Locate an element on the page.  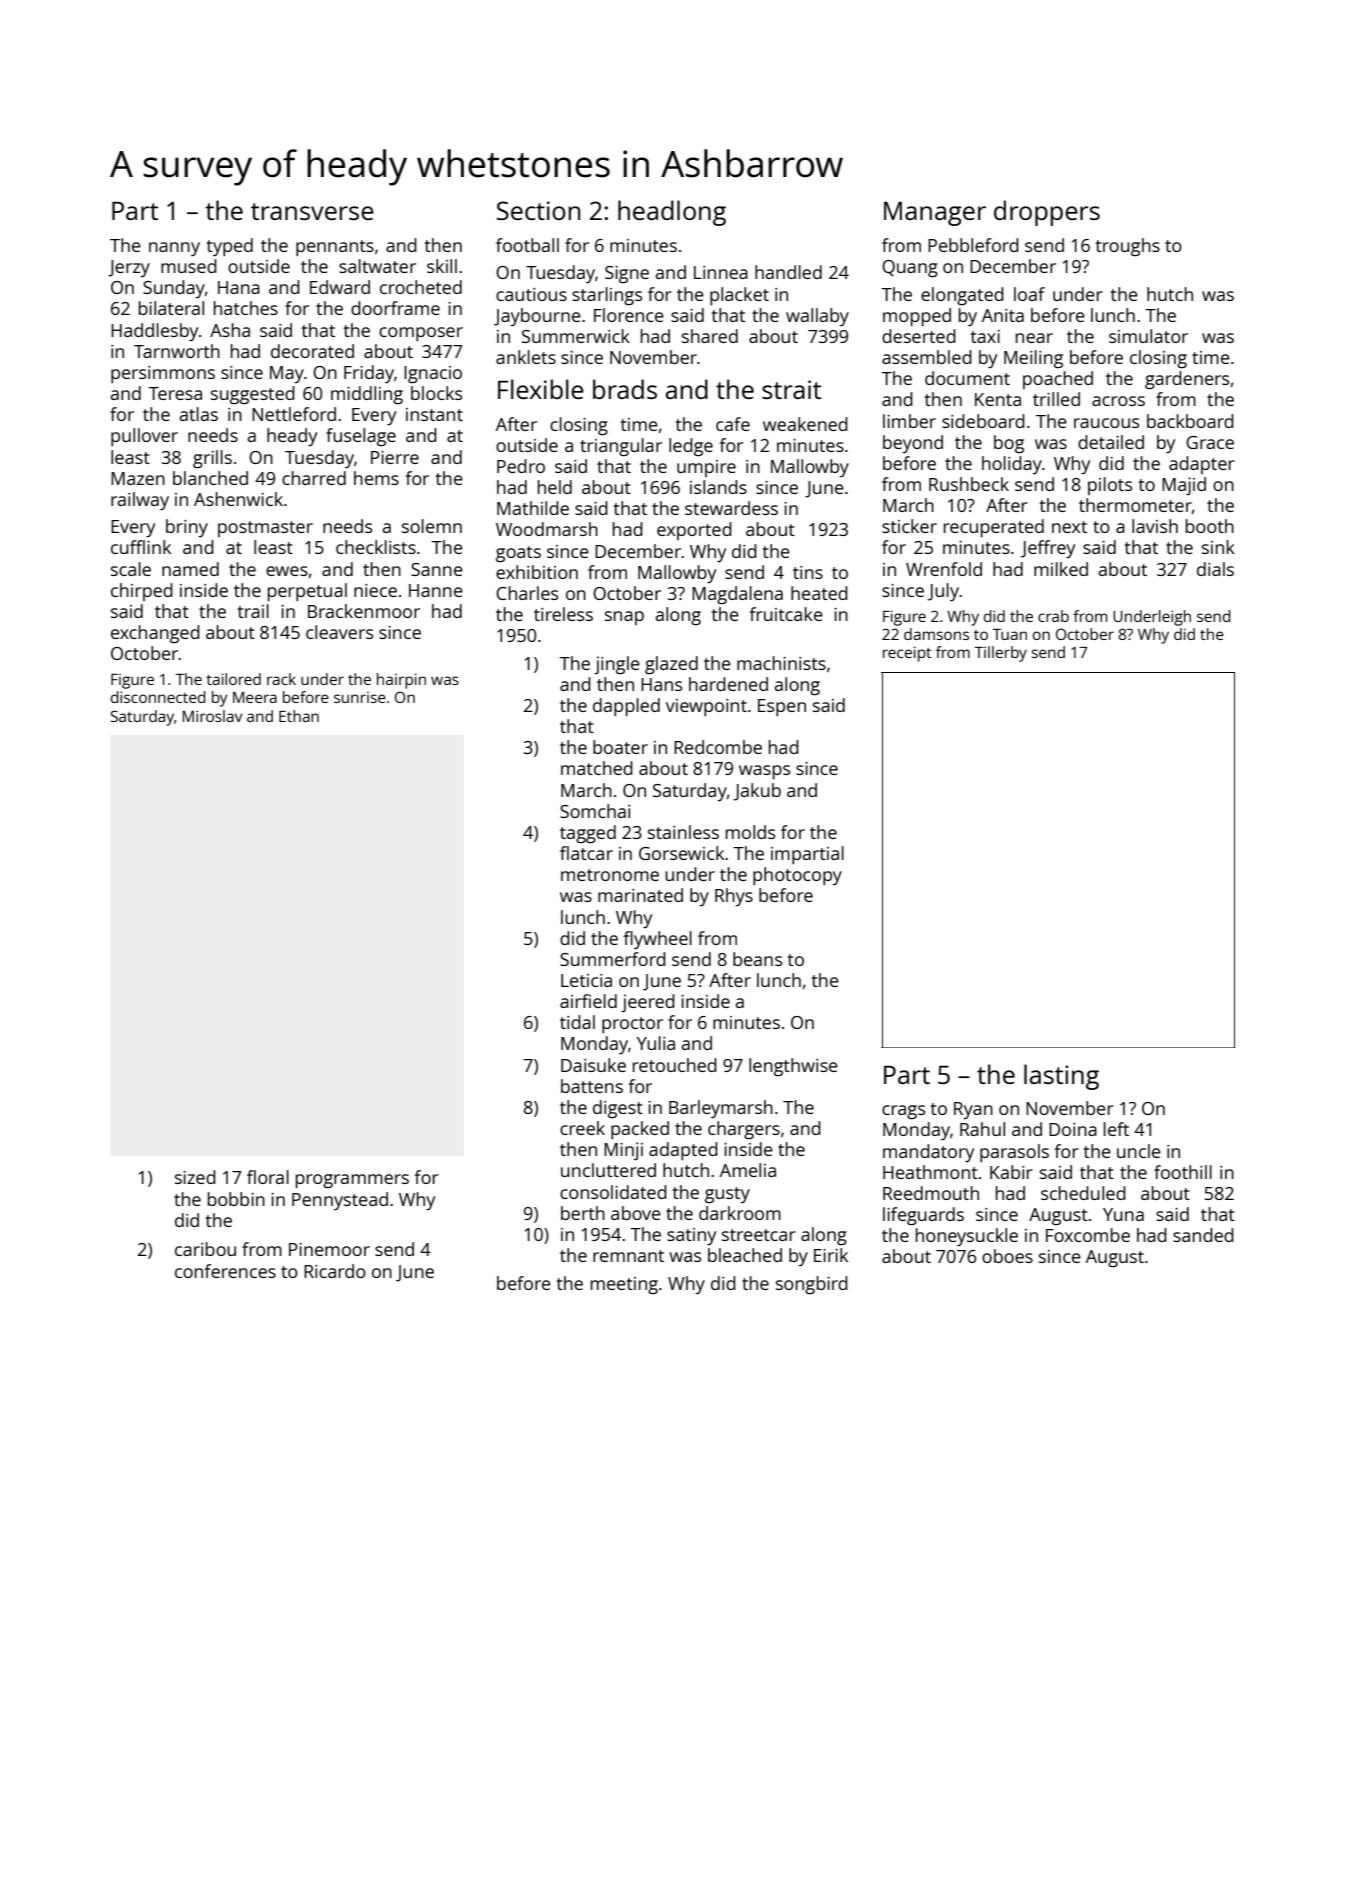
atlas is located at coordinates (199, 414).
